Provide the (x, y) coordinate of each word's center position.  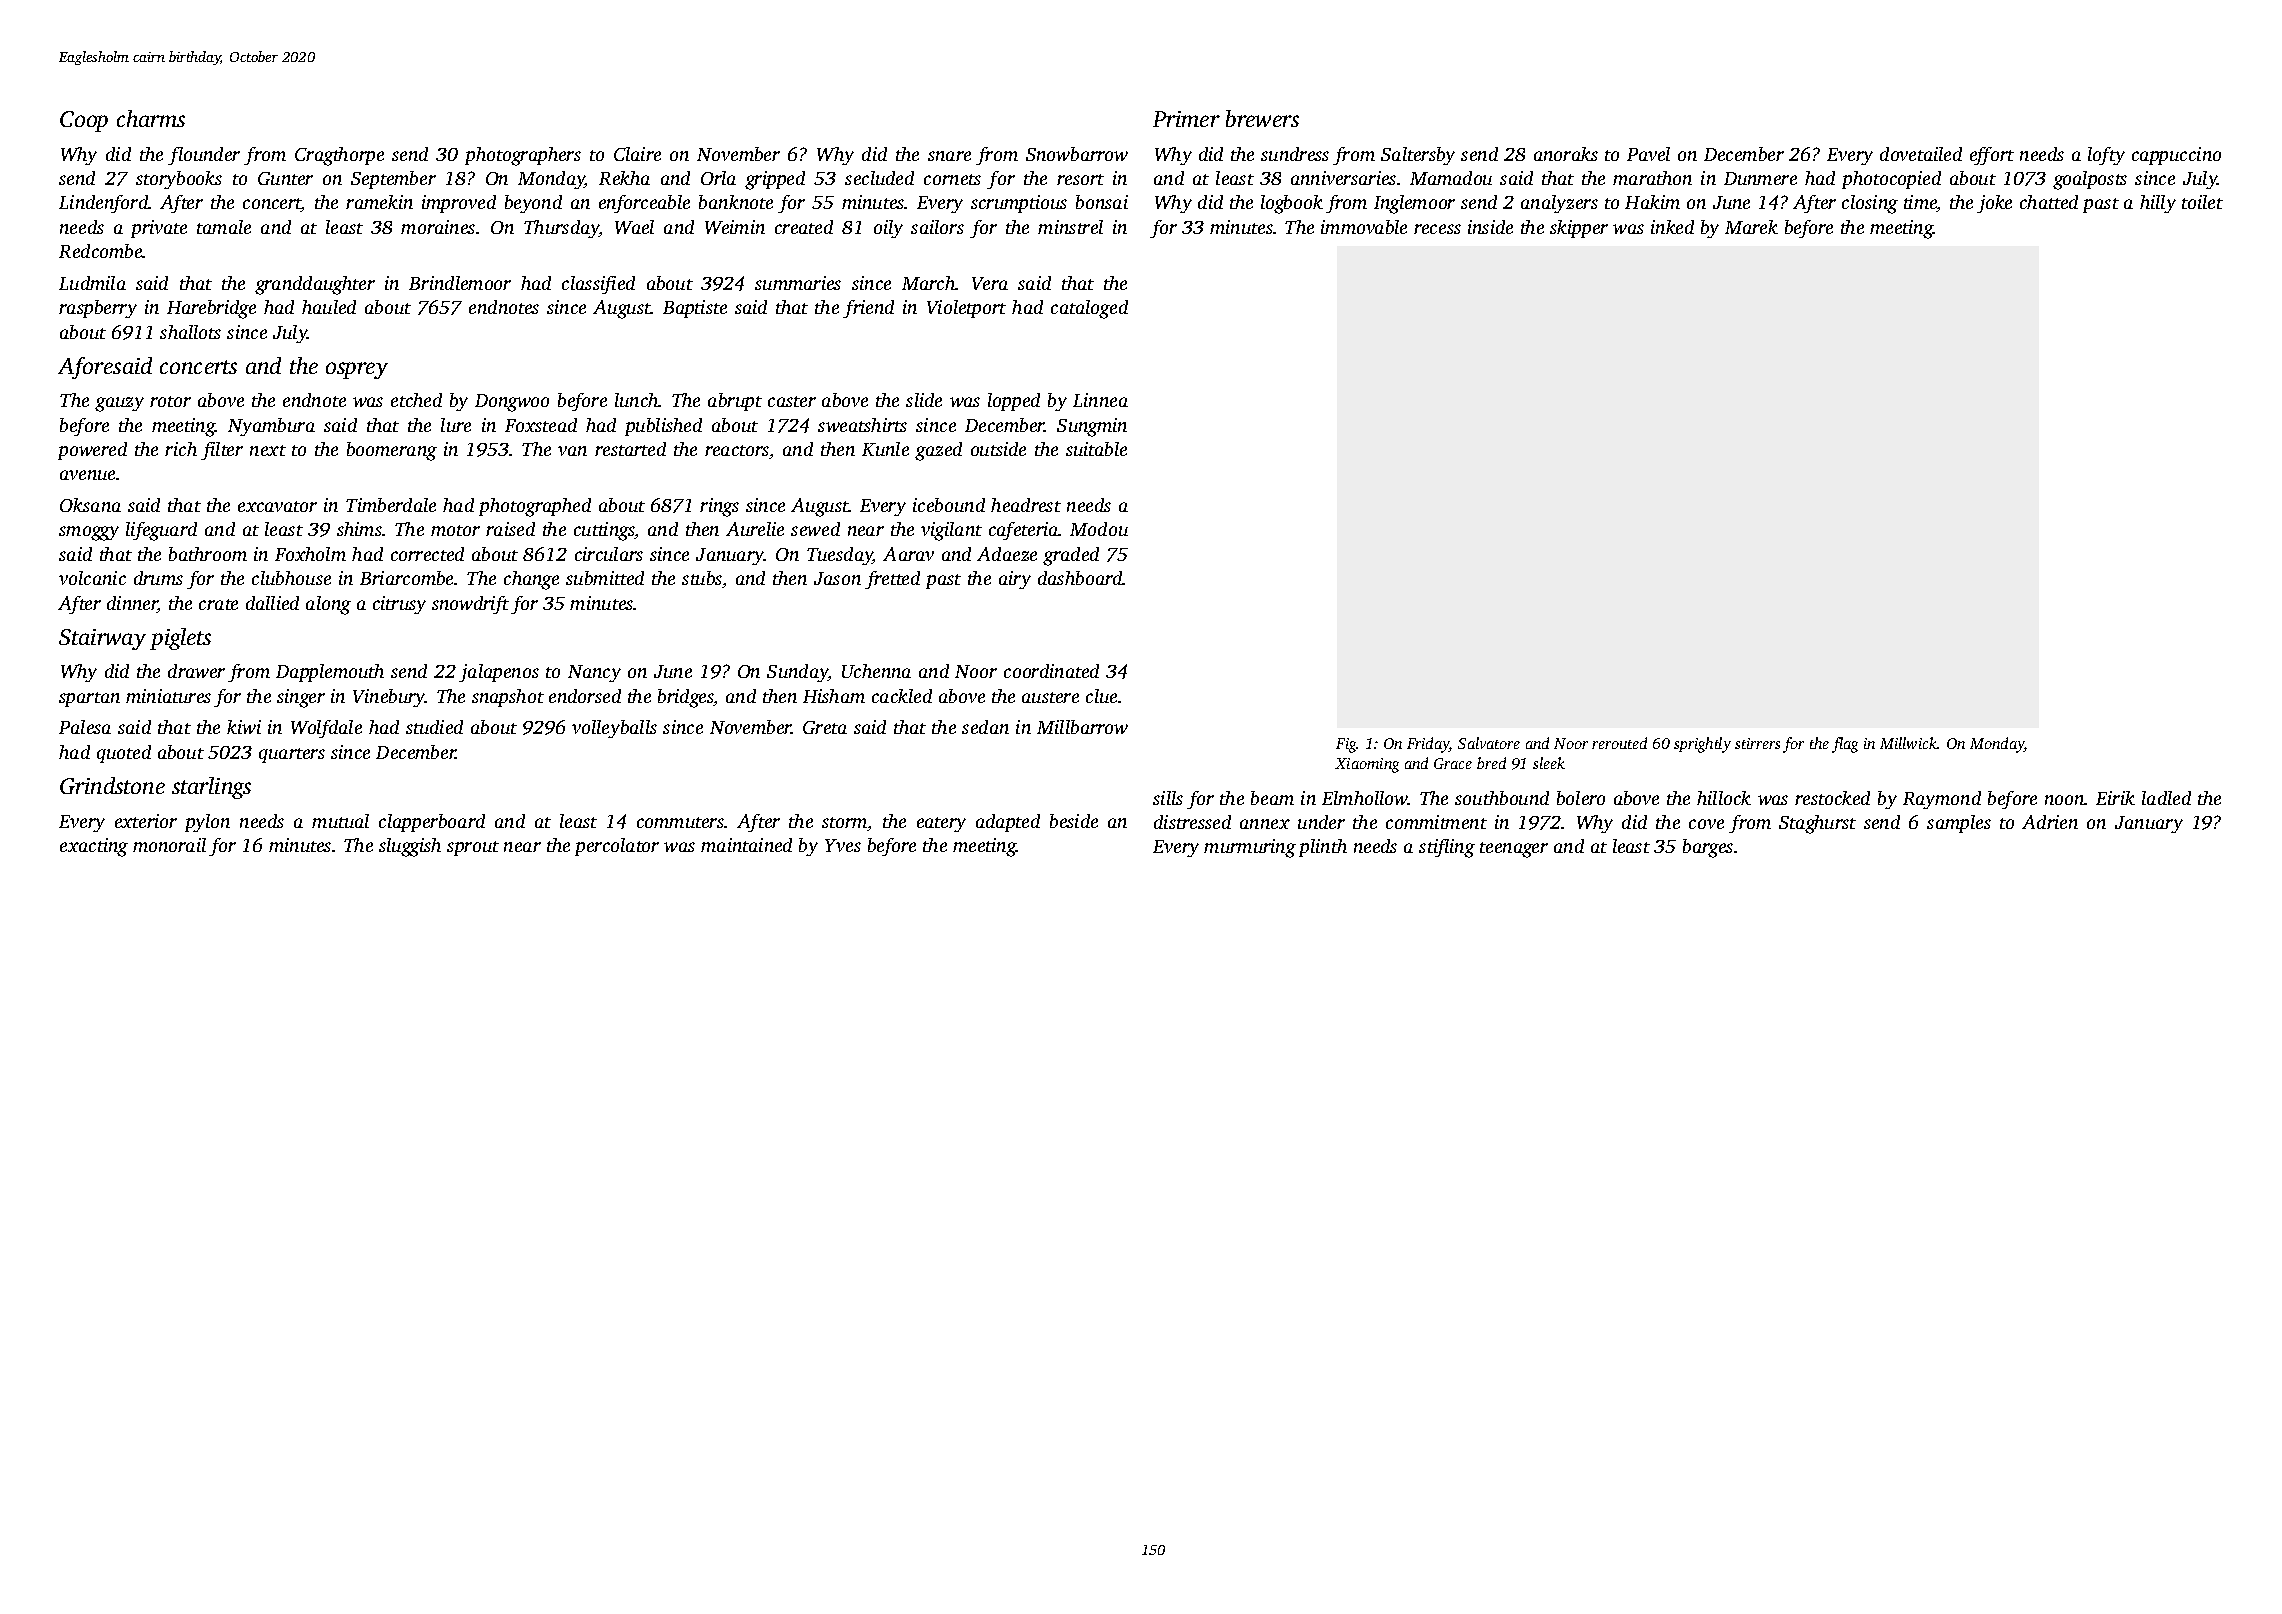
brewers (1262, 118)
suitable (1096, 449)
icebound (949, 505)
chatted (2049, 202)
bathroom (208, 554)
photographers (523, 156)
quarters (292, 755)
